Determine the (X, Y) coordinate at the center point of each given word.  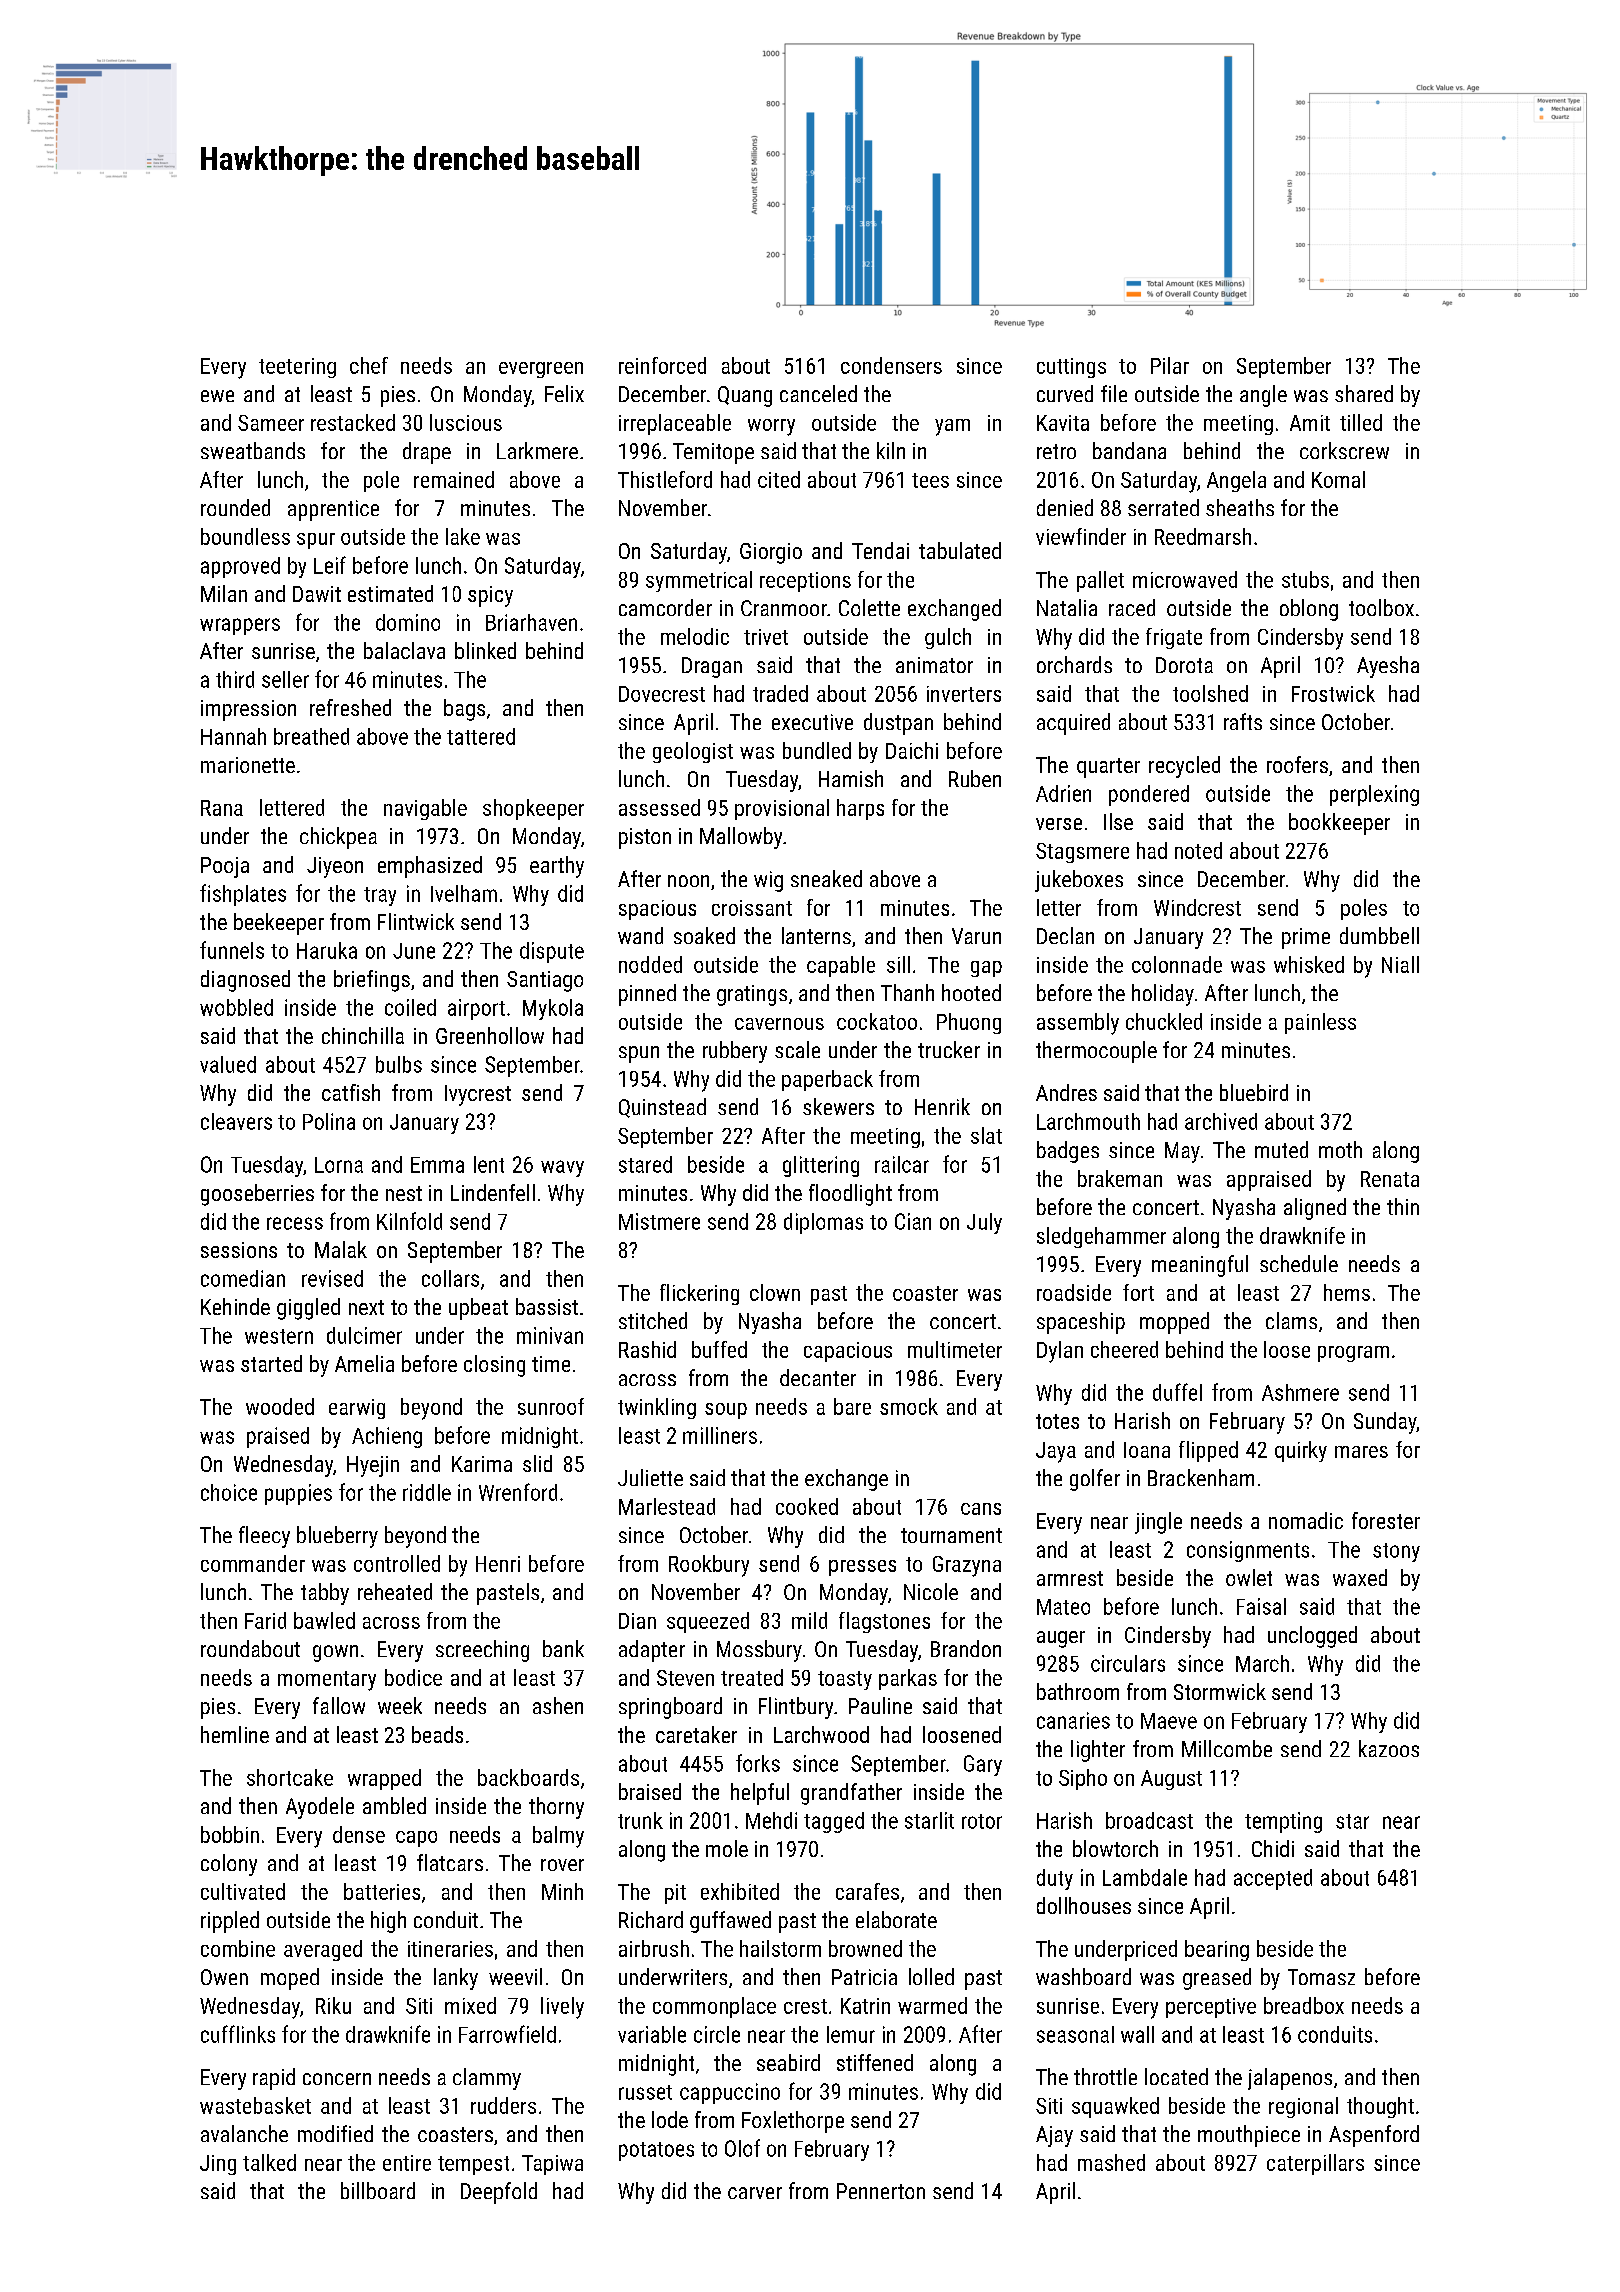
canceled (818, 393)
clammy (487, 2079)
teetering (297, 368)
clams (1291, 1320)
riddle (427, 1492)
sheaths (1240, 507)
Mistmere (659, 1221)
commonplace (714, 2007)
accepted (1273, 1879)
